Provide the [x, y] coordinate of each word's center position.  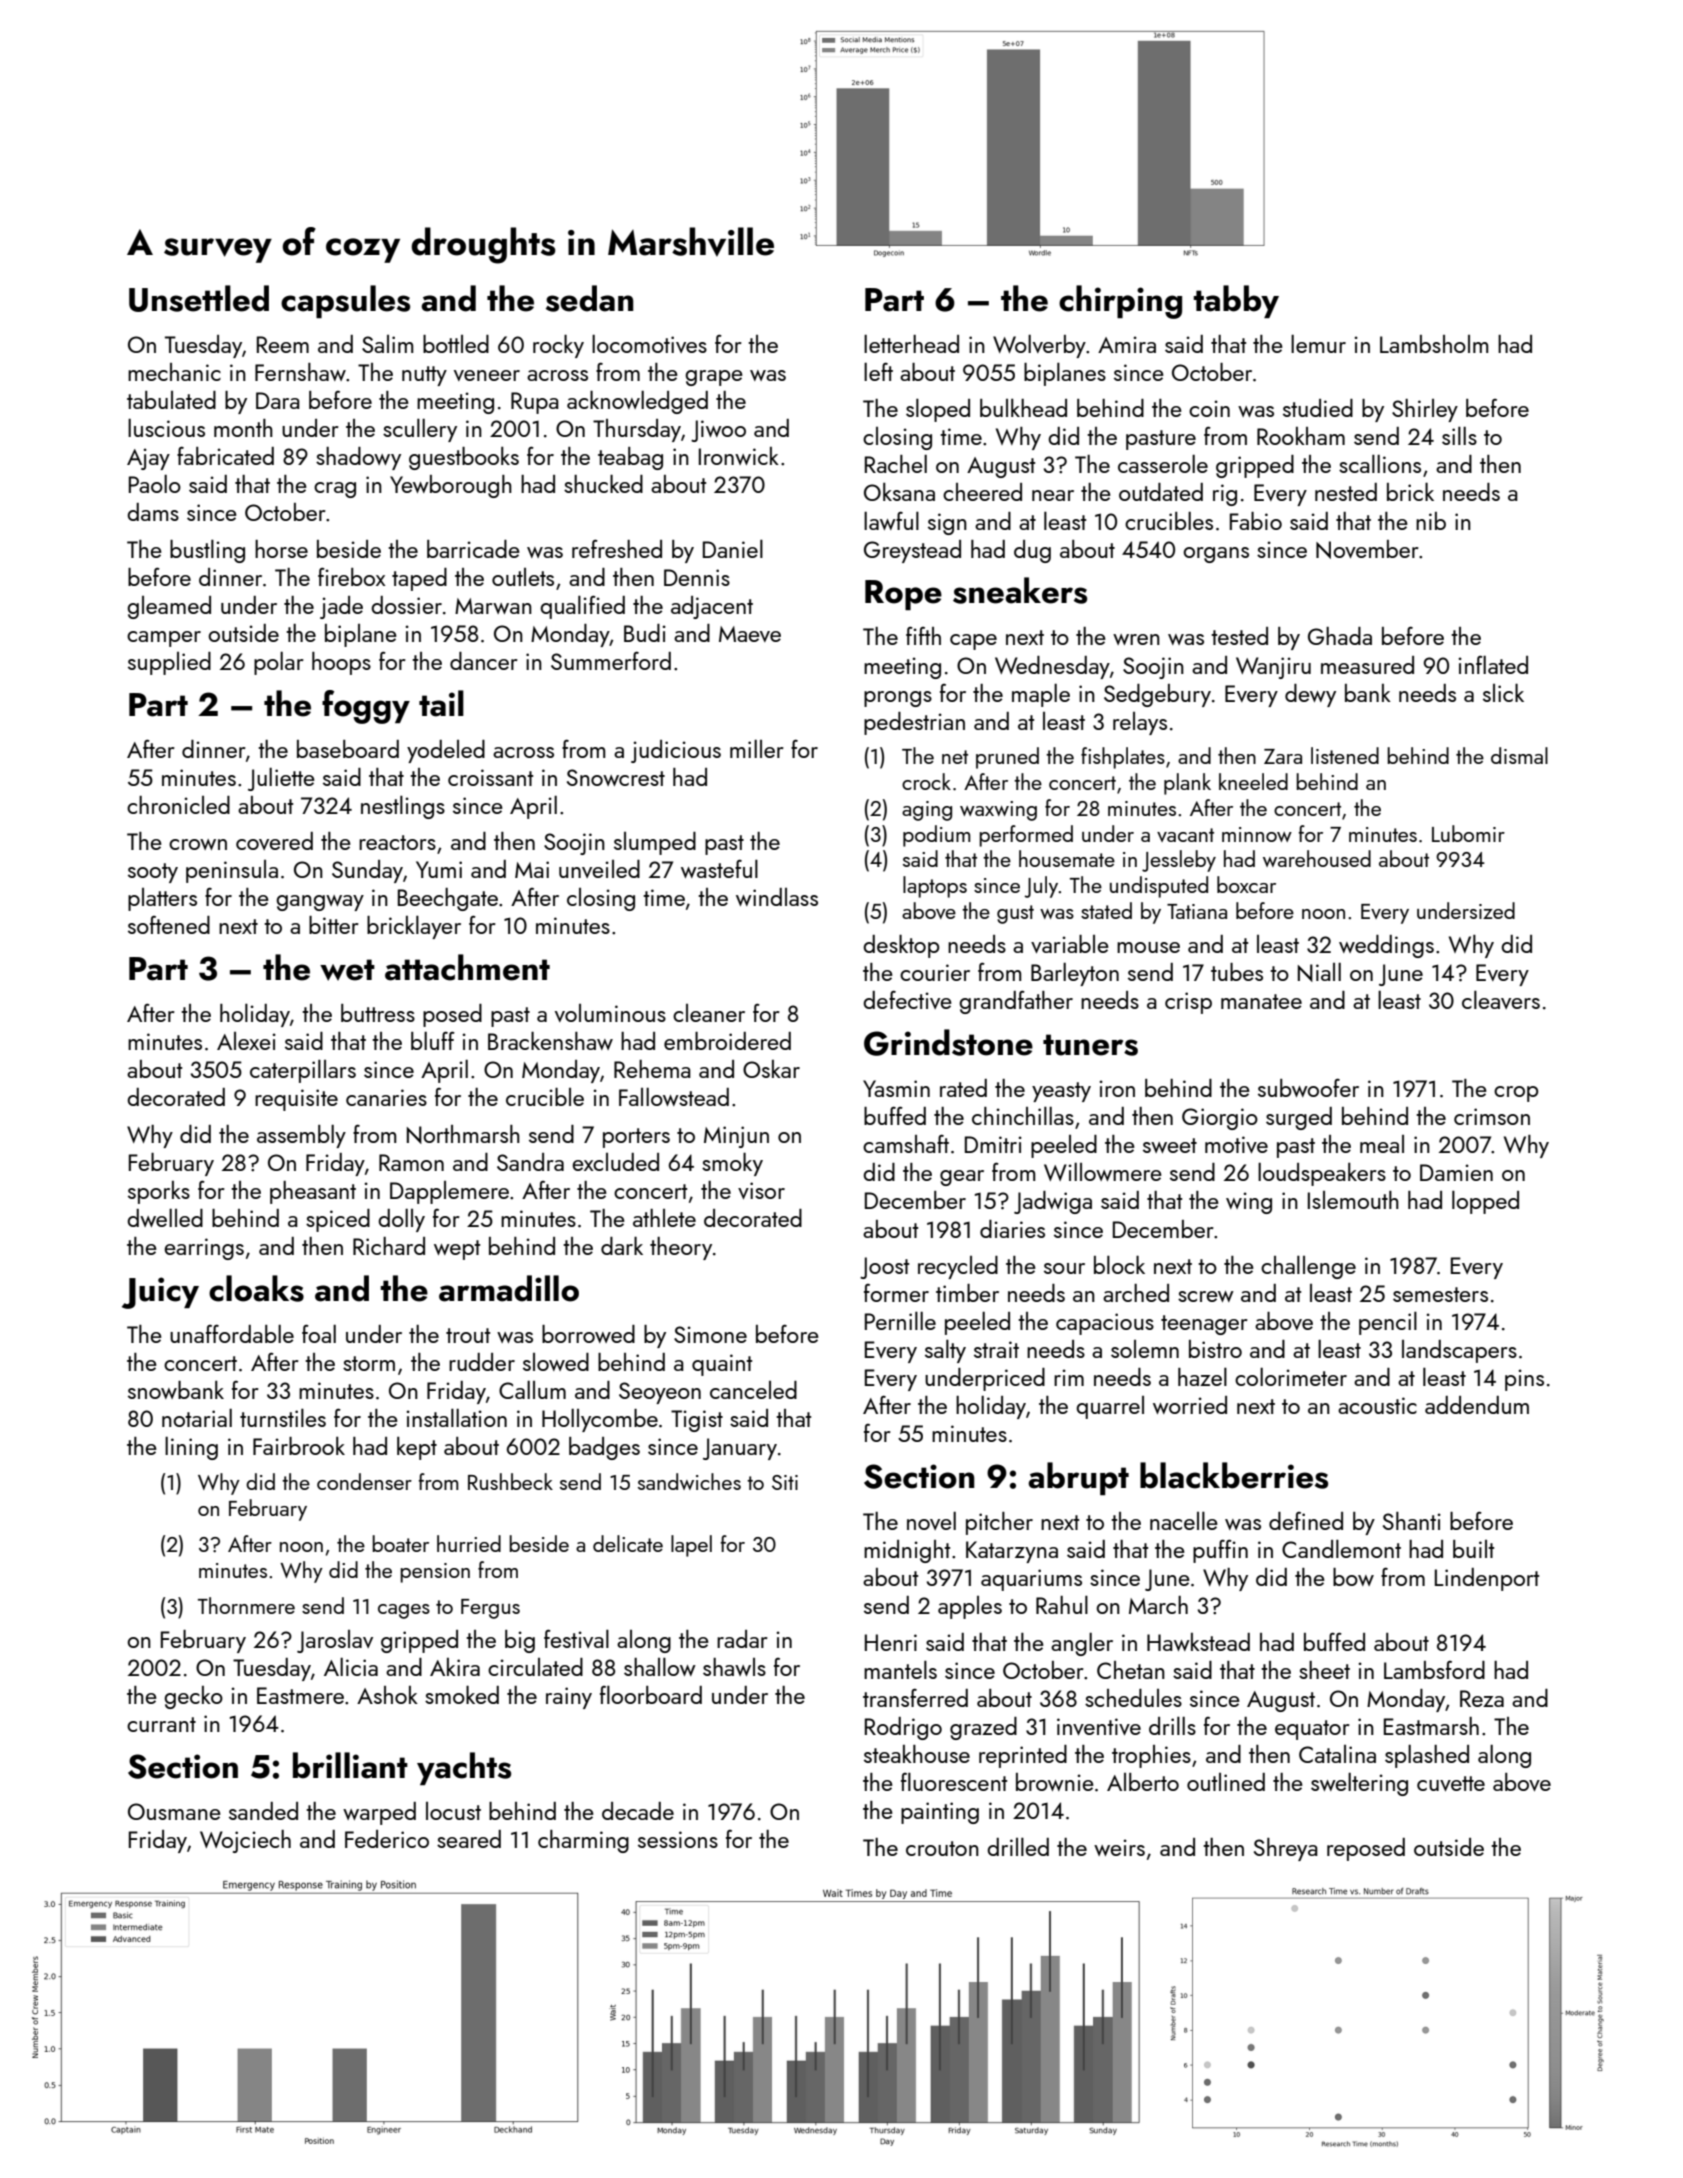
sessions [678, 1839]
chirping [1120, 302]
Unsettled [199, 298]
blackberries [1234, 1475]
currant [161, 1724]
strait [996, 1349]
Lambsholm [1434, 344]
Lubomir [1468, 833]
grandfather [1016, 1002]
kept [417, 1448]
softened [169, 925]
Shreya [1286, 1849]
